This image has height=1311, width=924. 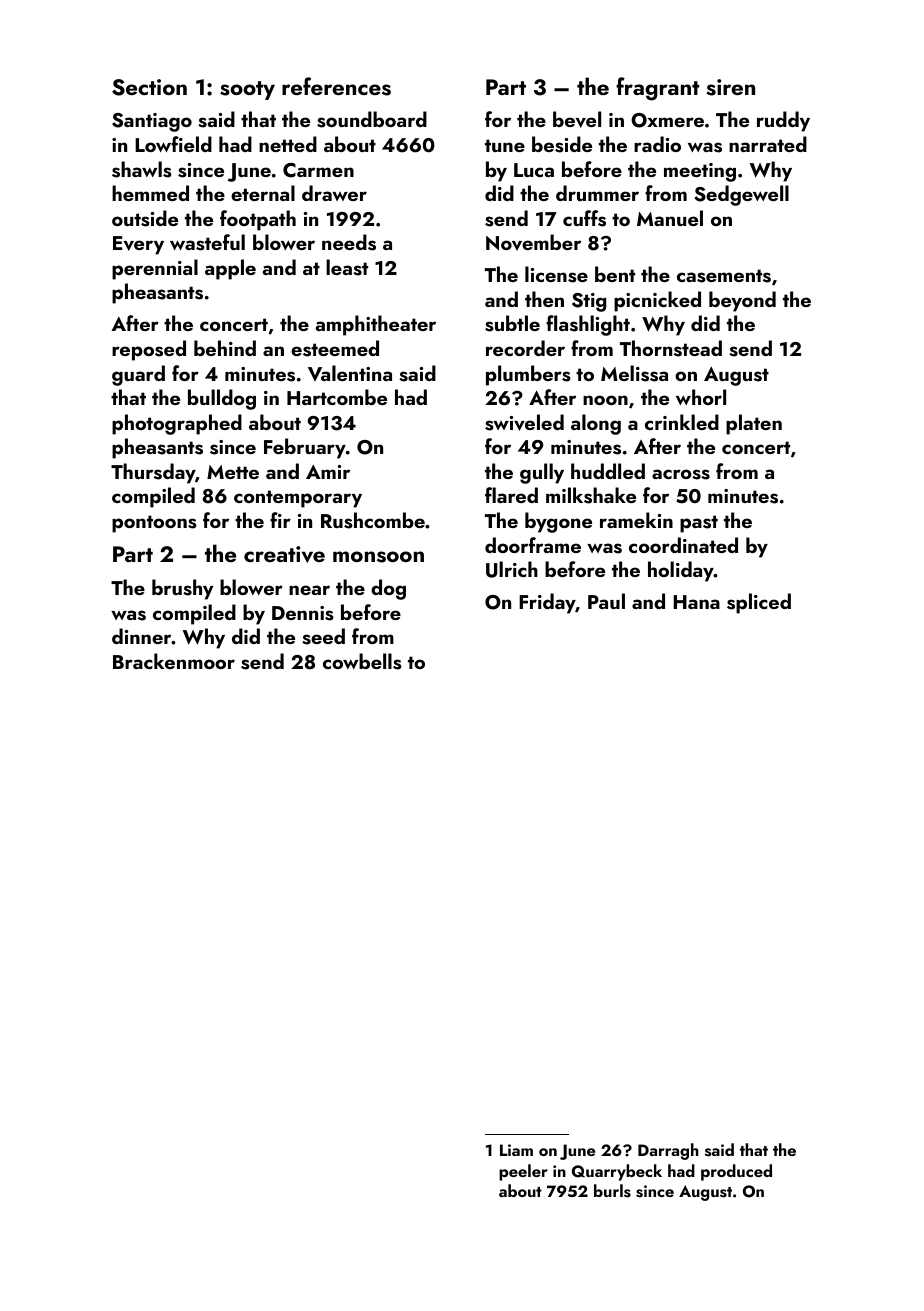 I want to click on doorframe, so click(x=533, y=545).
